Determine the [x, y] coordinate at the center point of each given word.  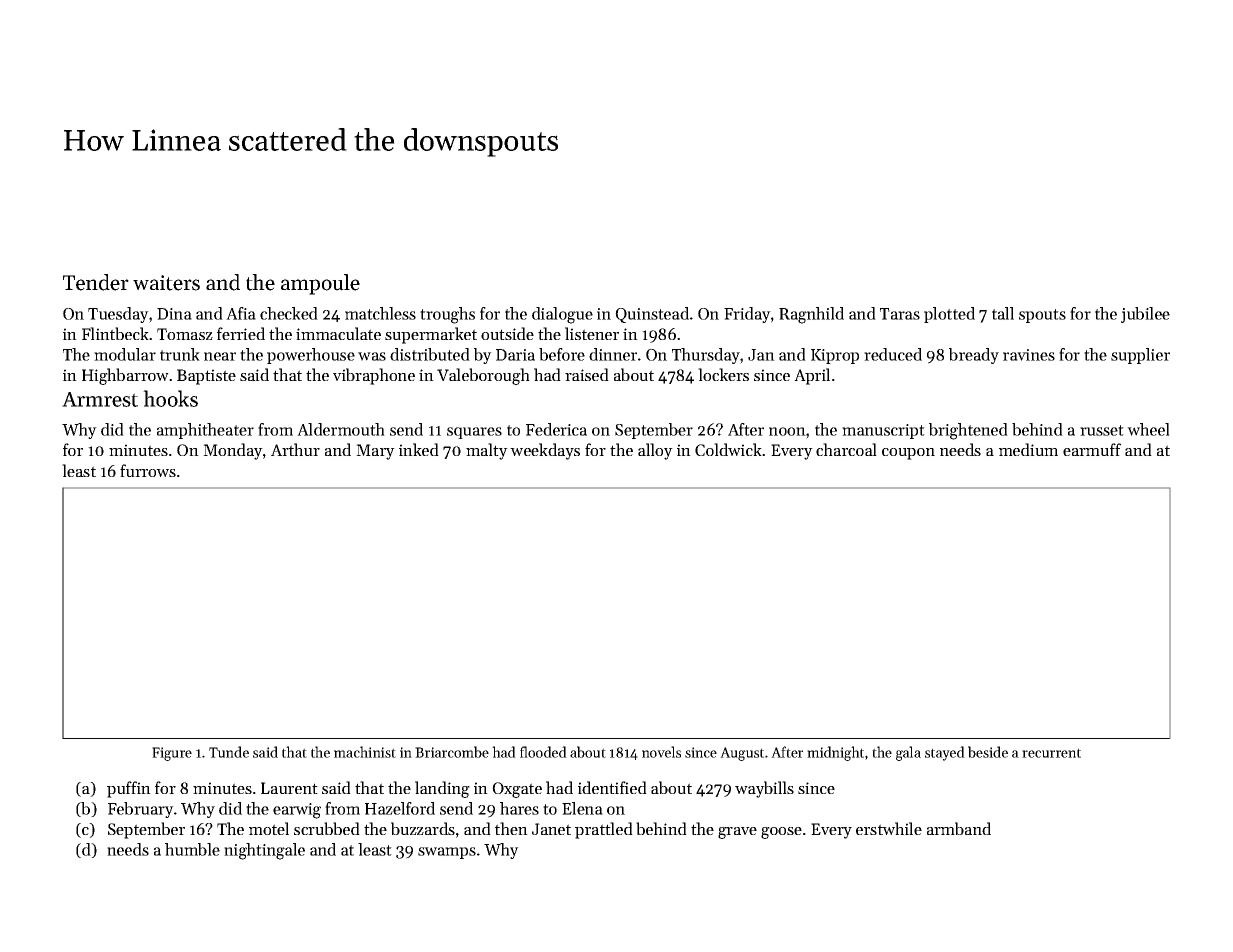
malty [487, 451]
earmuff [1092, 449]
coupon [908, 454]
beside [988, 752]
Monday [233, 451]
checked [289, 313]
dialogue [562, 315]
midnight [835, 753]
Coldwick [728, 449]
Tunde [229, 752]
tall [1003, 313]
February [141, 810]
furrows [148, 470]
